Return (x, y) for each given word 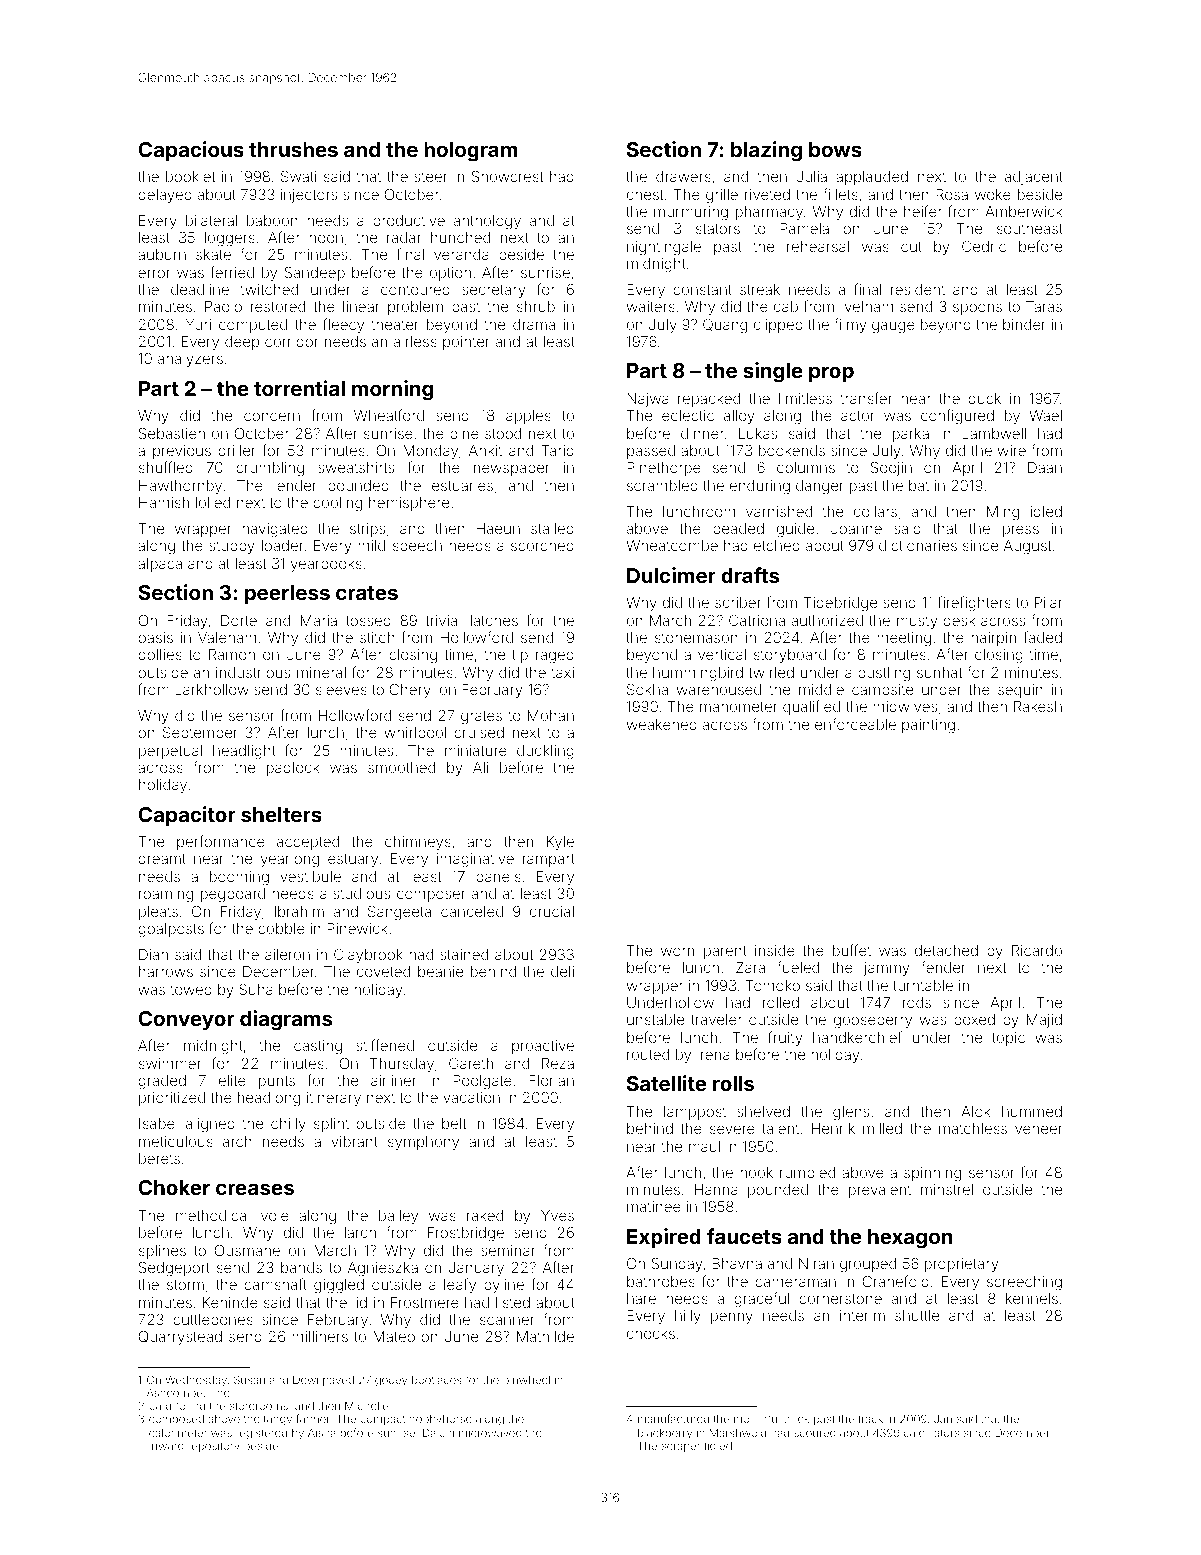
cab (786, 306)
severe (732, 1129)
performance (221, 842)
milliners (320, 1336)
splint (331, 1125)
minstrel (947, 1189)
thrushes (293, 149)
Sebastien (172, 433)
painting (928, 726)
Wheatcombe (672, 545)
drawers (683, 176)
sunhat (939, 672)
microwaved (490, 1432)
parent (725, 952)
